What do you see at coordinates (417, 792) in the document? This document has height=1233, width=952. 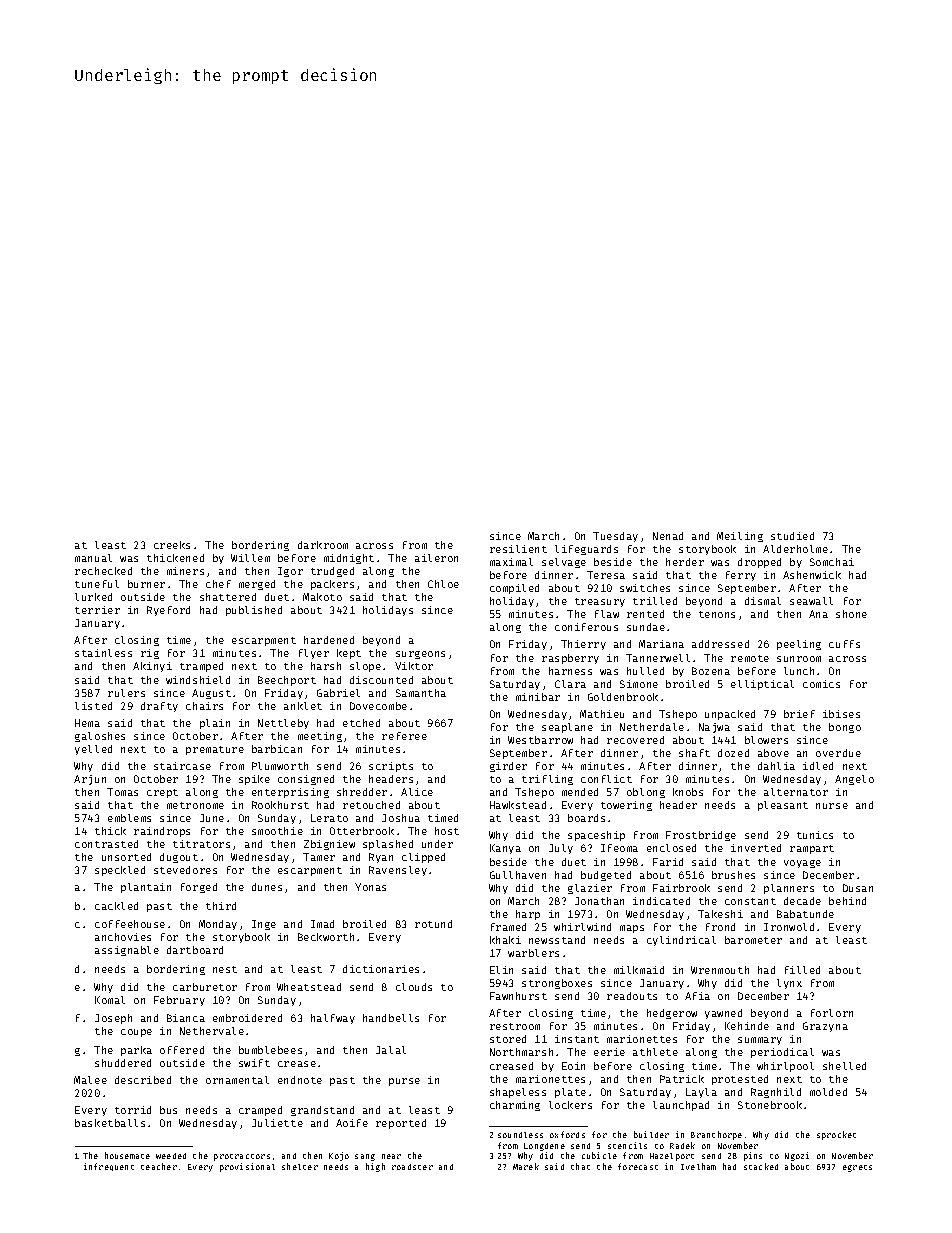 I see `Alice` at bounding box center [417, 792].
